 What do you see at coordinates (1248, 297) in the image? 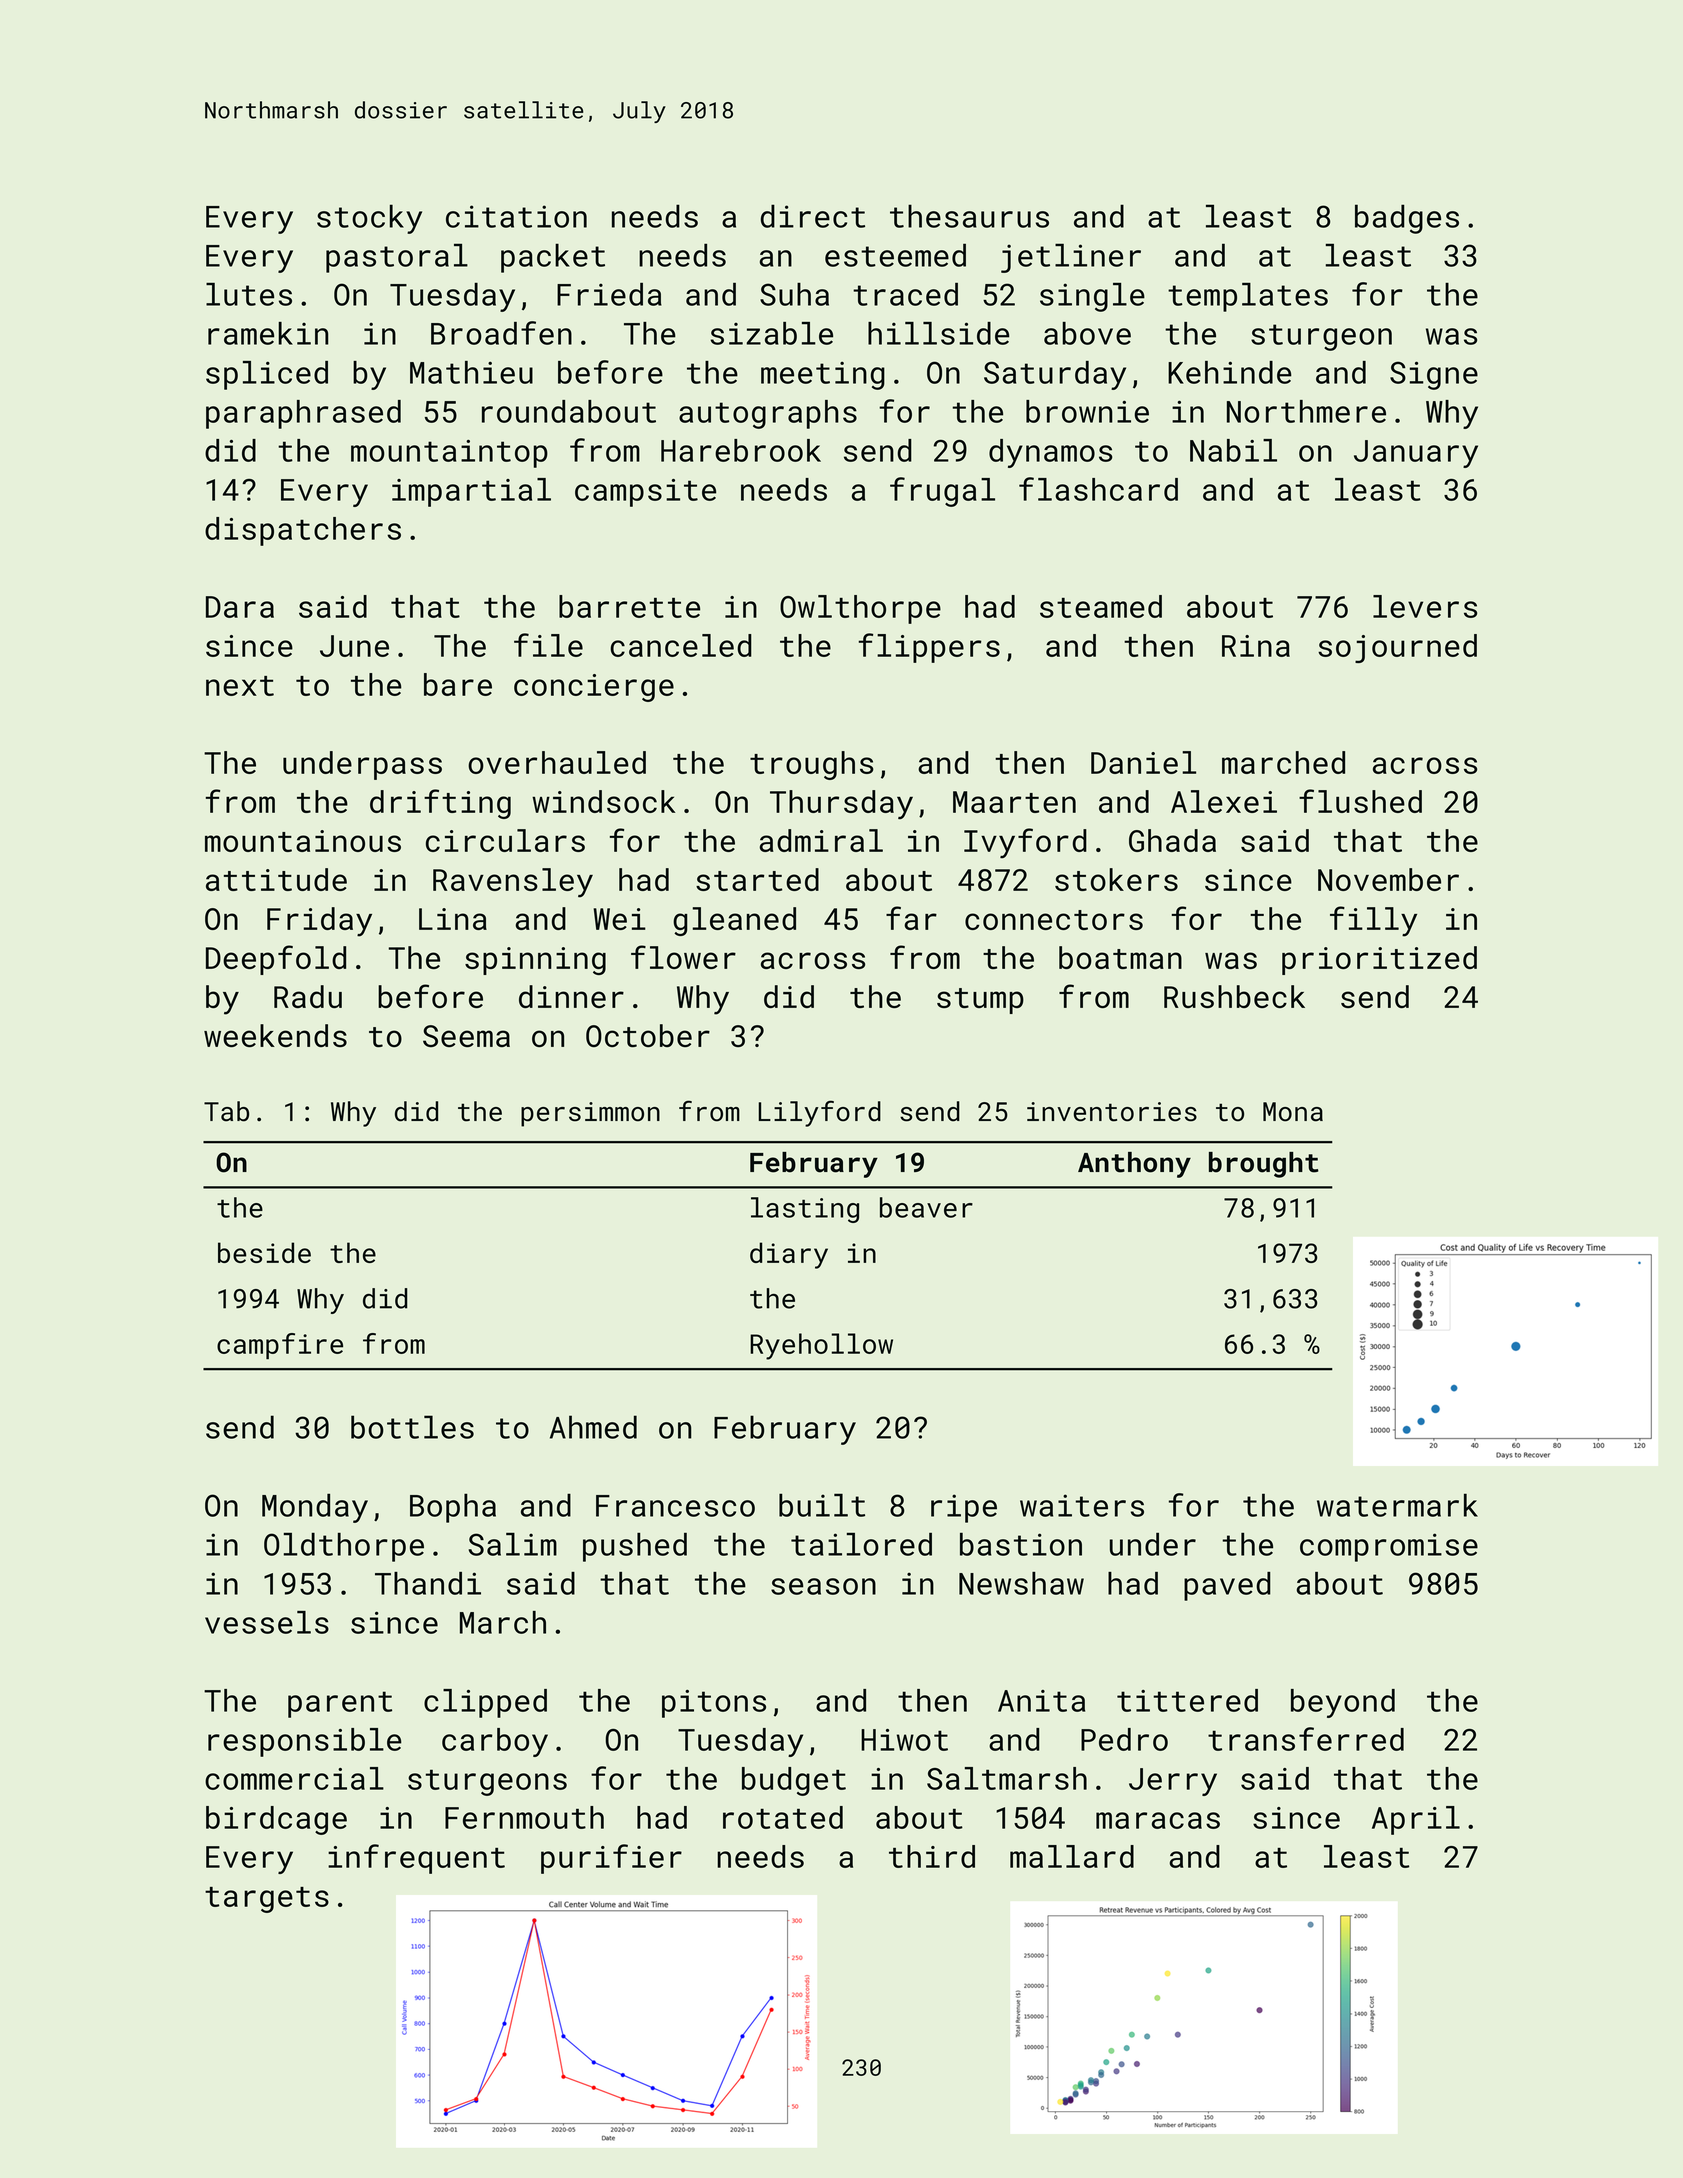
I see `templates` at bounding box center [1248, 297].
